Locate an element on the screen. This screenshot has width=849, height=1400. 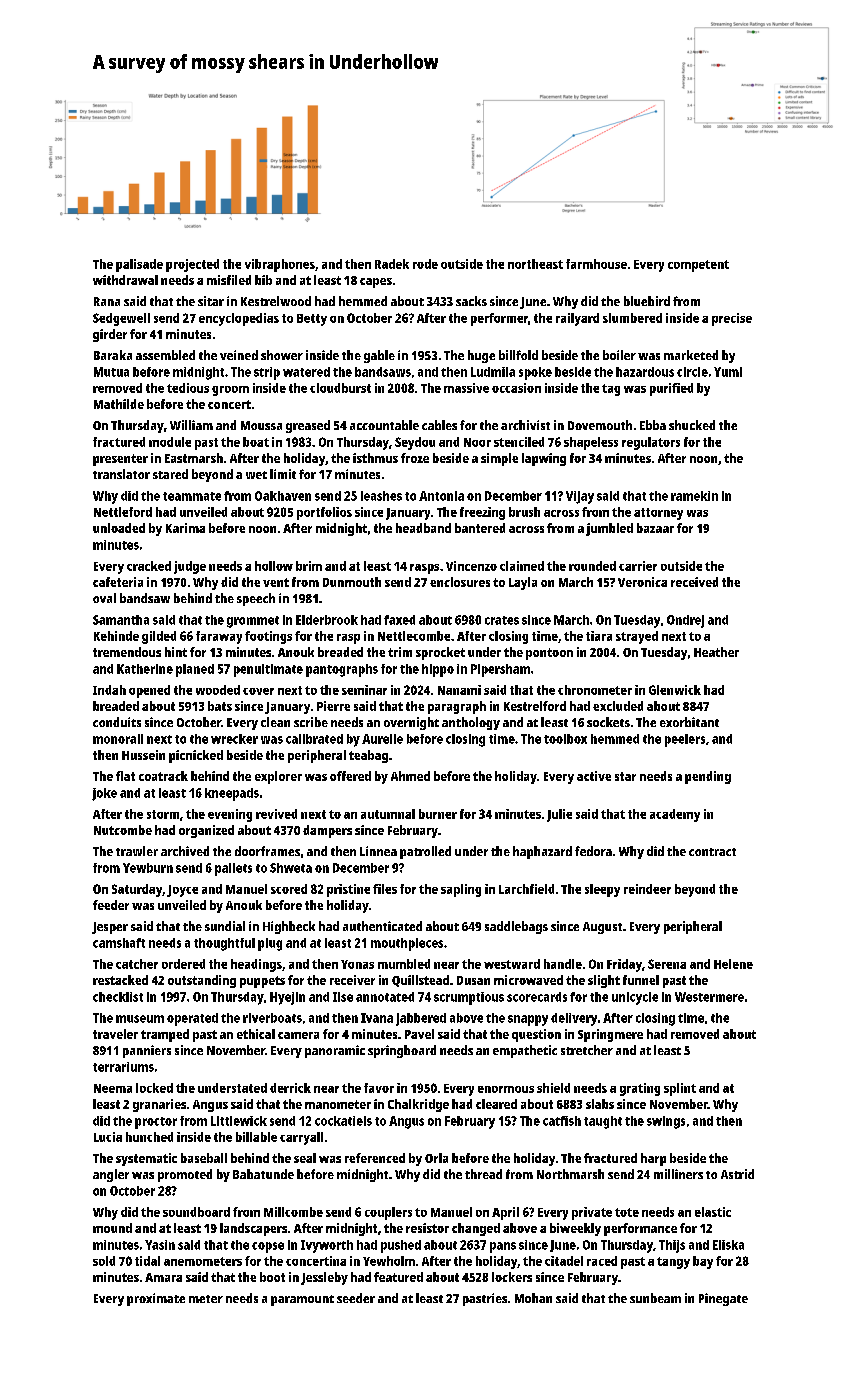
seeder is located at coordinates (356, 1298).
